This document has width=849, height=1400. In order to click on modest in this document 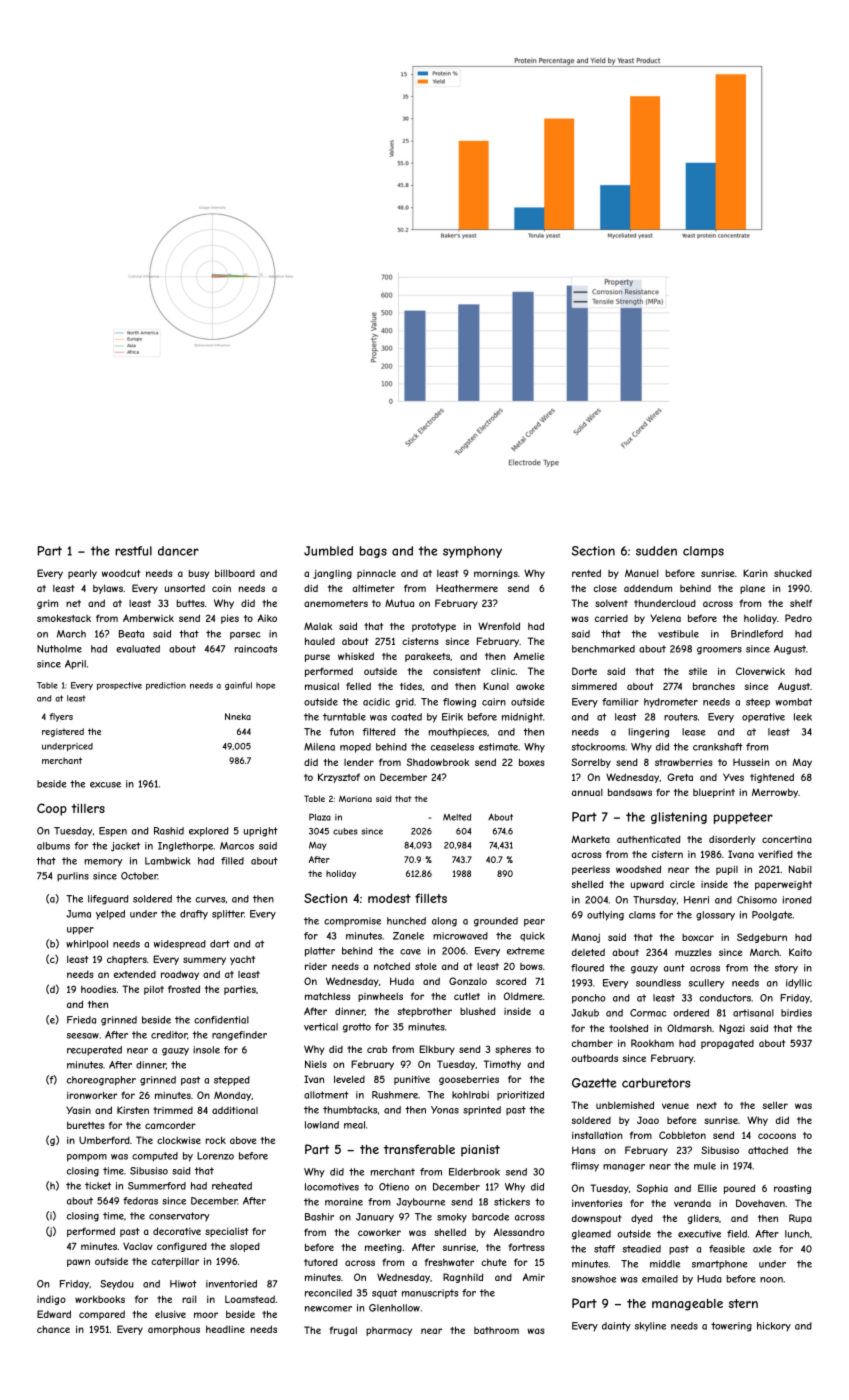, I will do `click(389, 898)`.
